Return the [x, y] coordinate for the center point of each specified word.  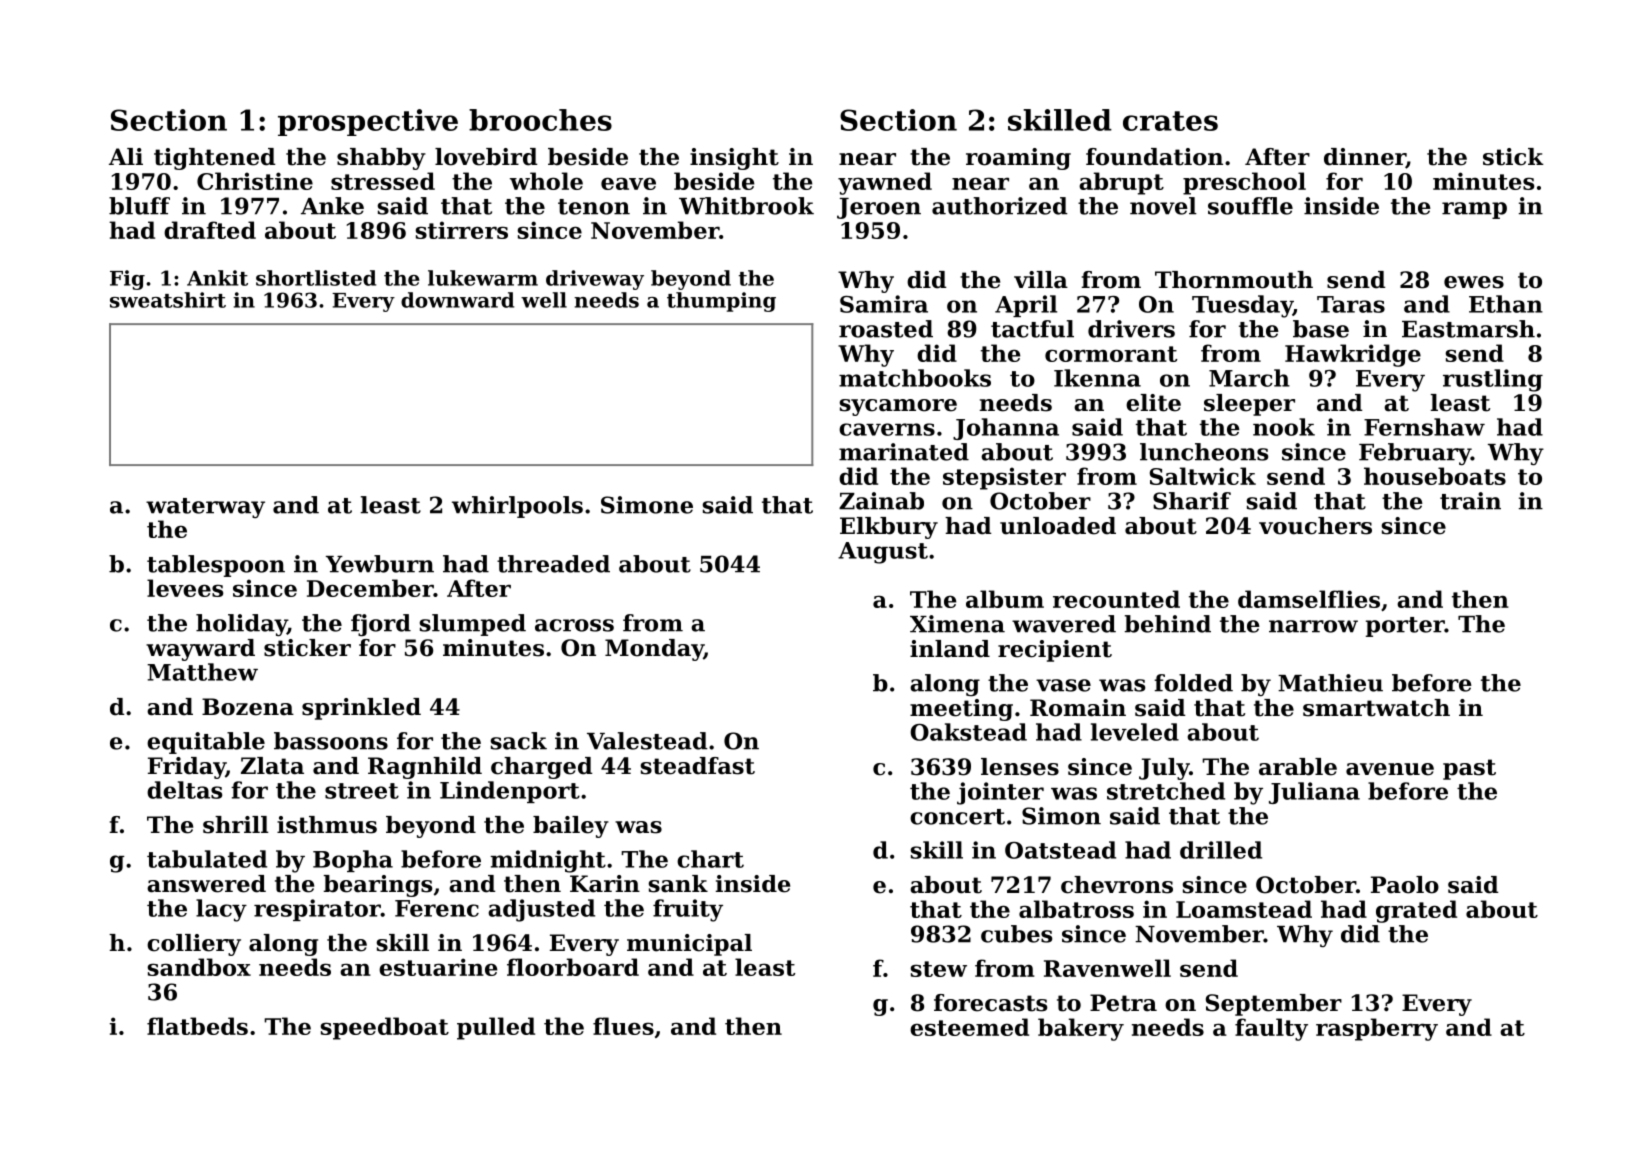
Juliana [1314, 793]
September [1274, 1005]
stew [938, 969]
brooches [540, 120]
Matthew [202, 672]
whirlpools [517, 507]
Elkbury [889, 528]
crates [1170, 121]
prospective [368, 122]
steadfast [697, 766]
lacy [221, 910]
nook [1284, 427]
